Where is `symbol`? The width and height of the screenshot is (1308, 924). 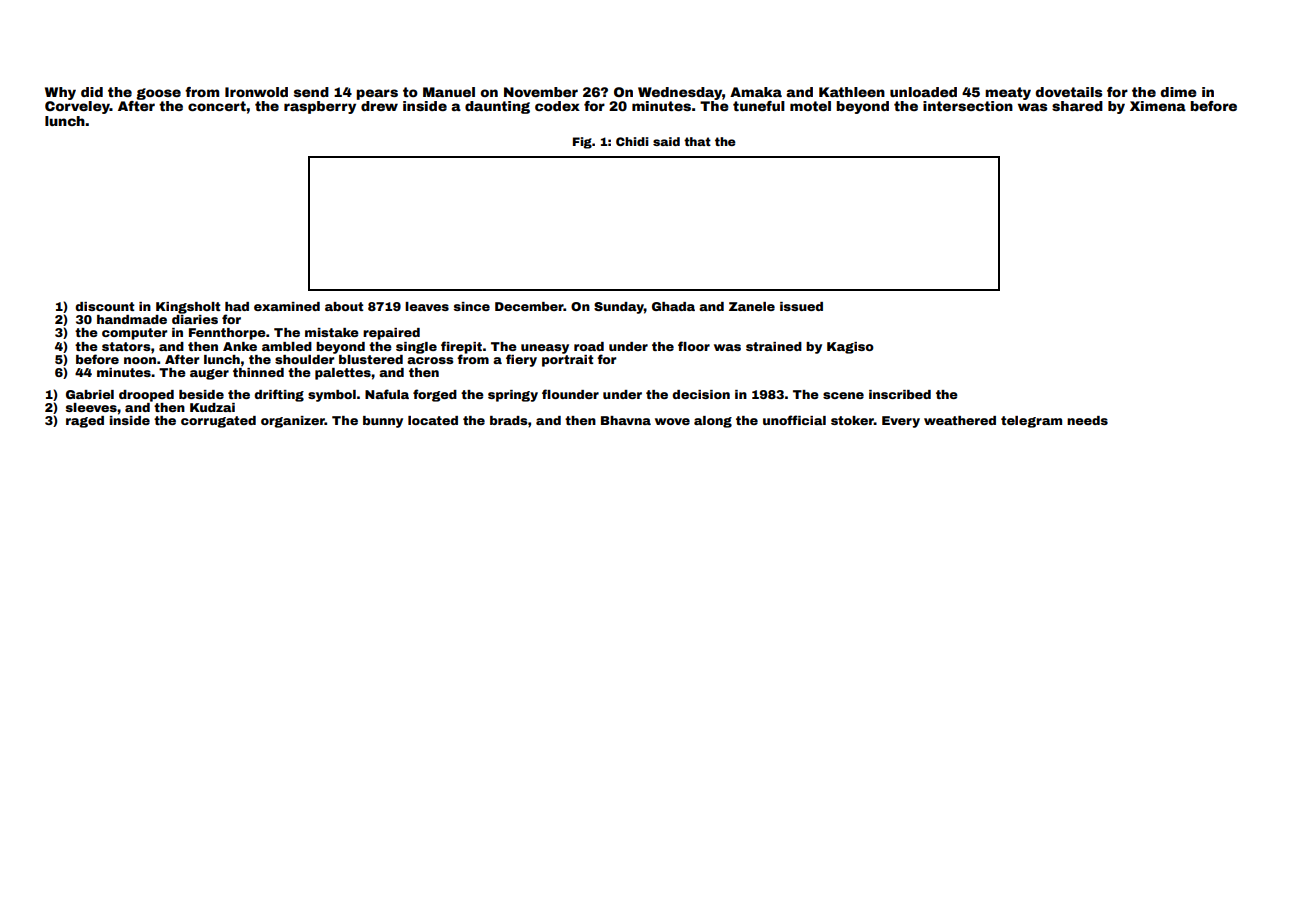
symbol is located at coordinates (332, 396).
